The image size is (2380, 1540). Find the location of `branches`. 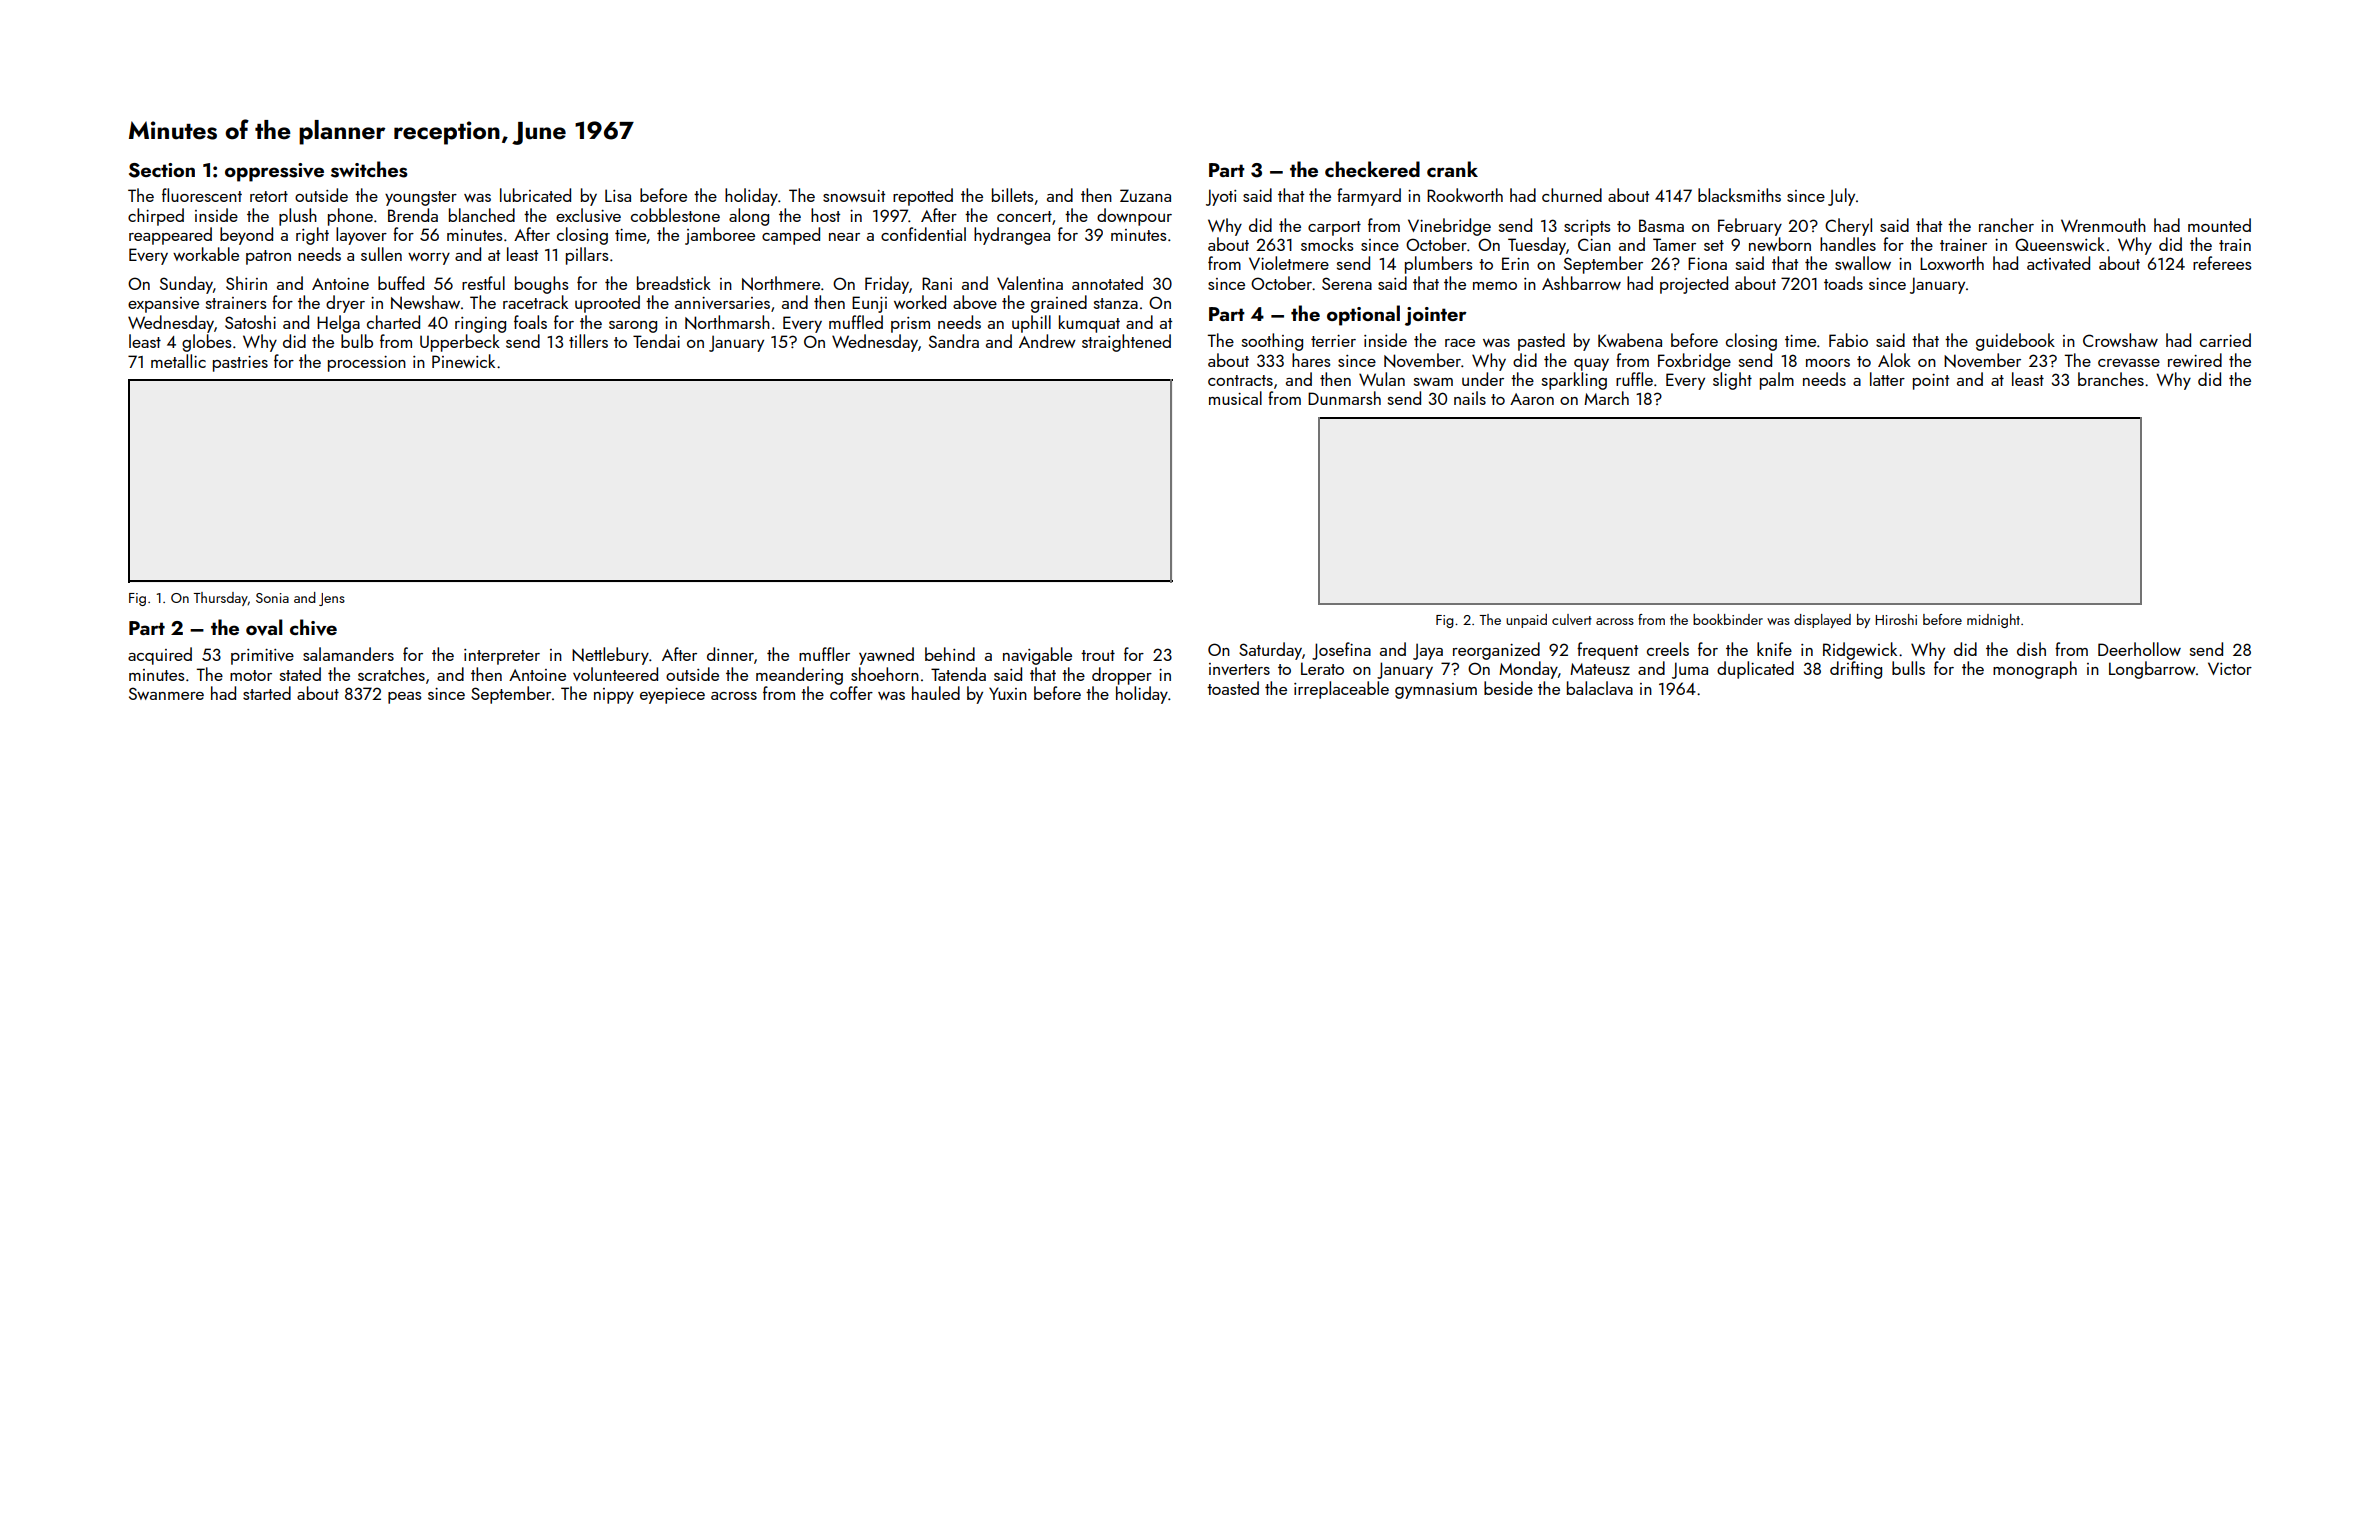

branches is located at coordinates (2111, 379).
